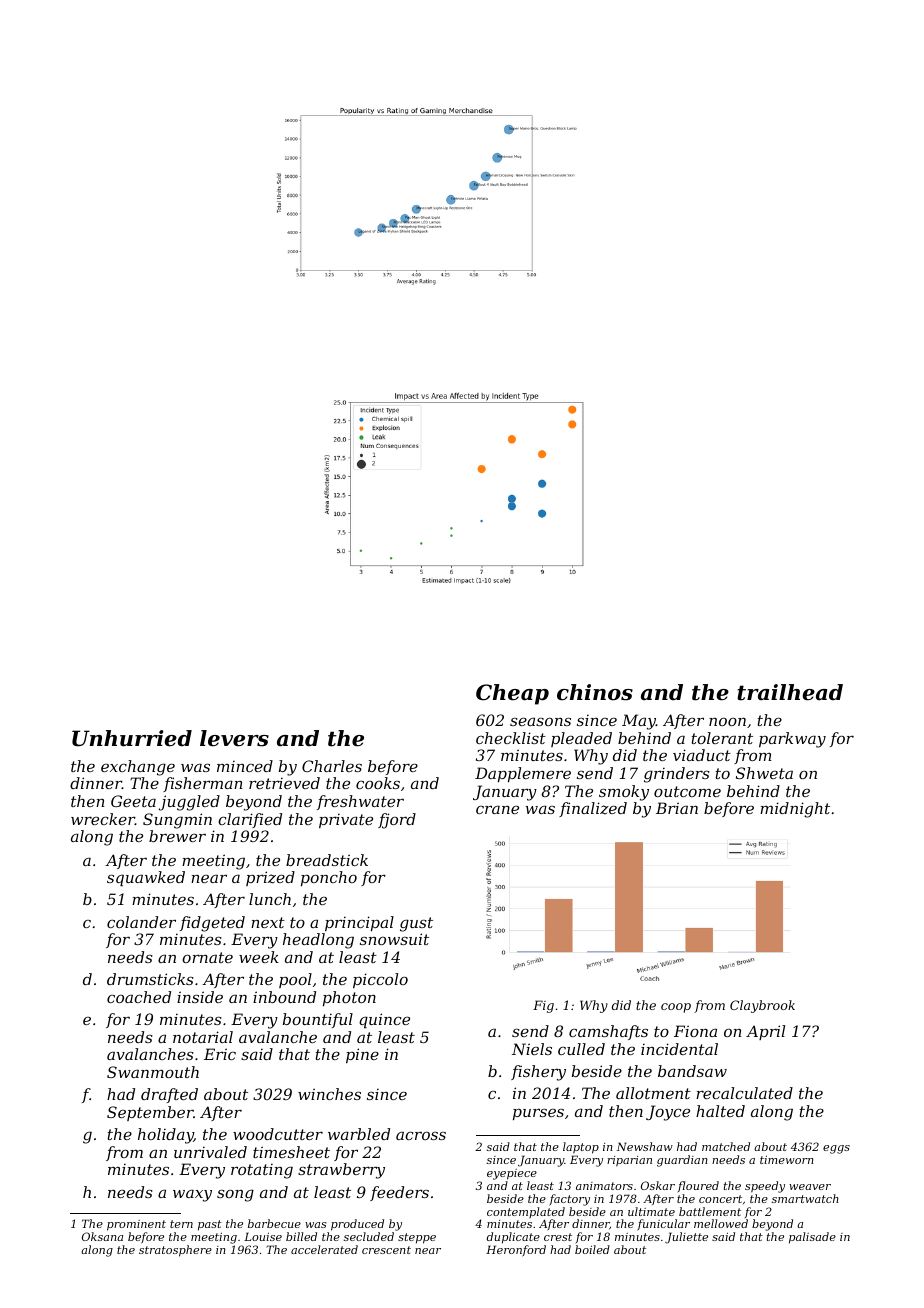 The height and width of the screenshot is (1308, 924). I want to click on boiled, so click(592, 1249).
